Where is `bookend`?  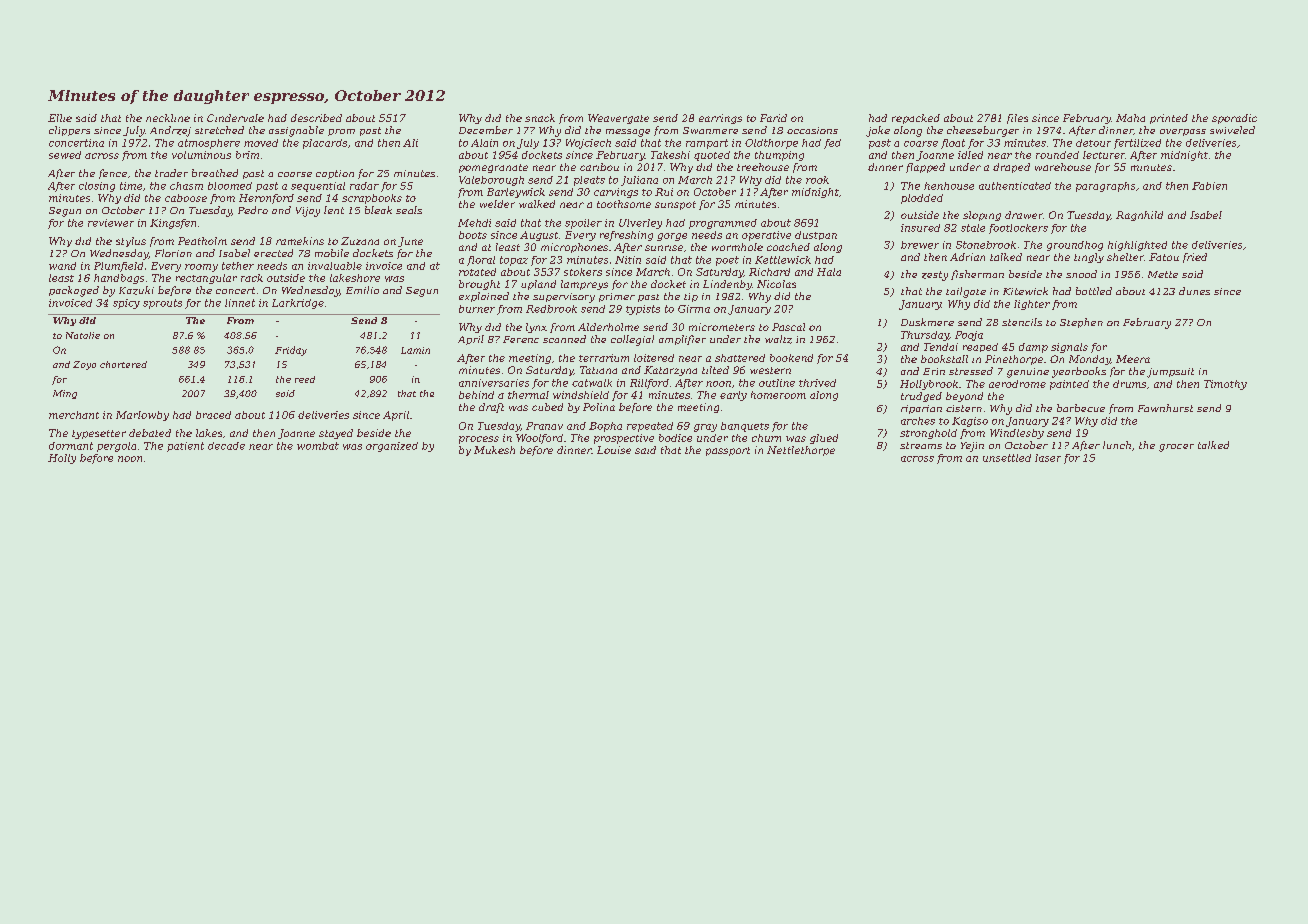 bookend is located at coordinates (791, 358).
